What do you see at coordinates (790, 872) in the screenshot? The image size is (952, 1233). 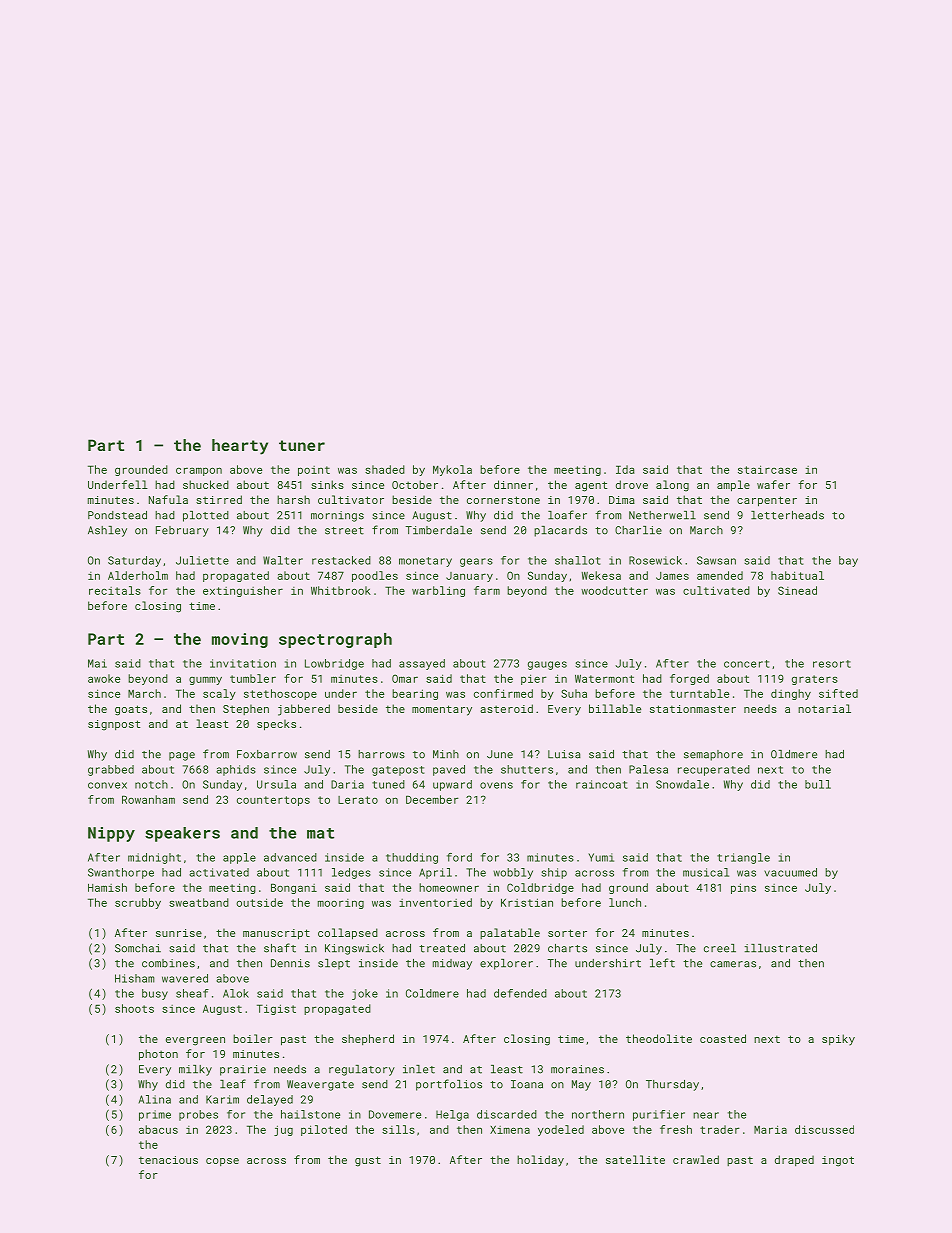 I see `vacuumed` at bounding box center [790, 872].
